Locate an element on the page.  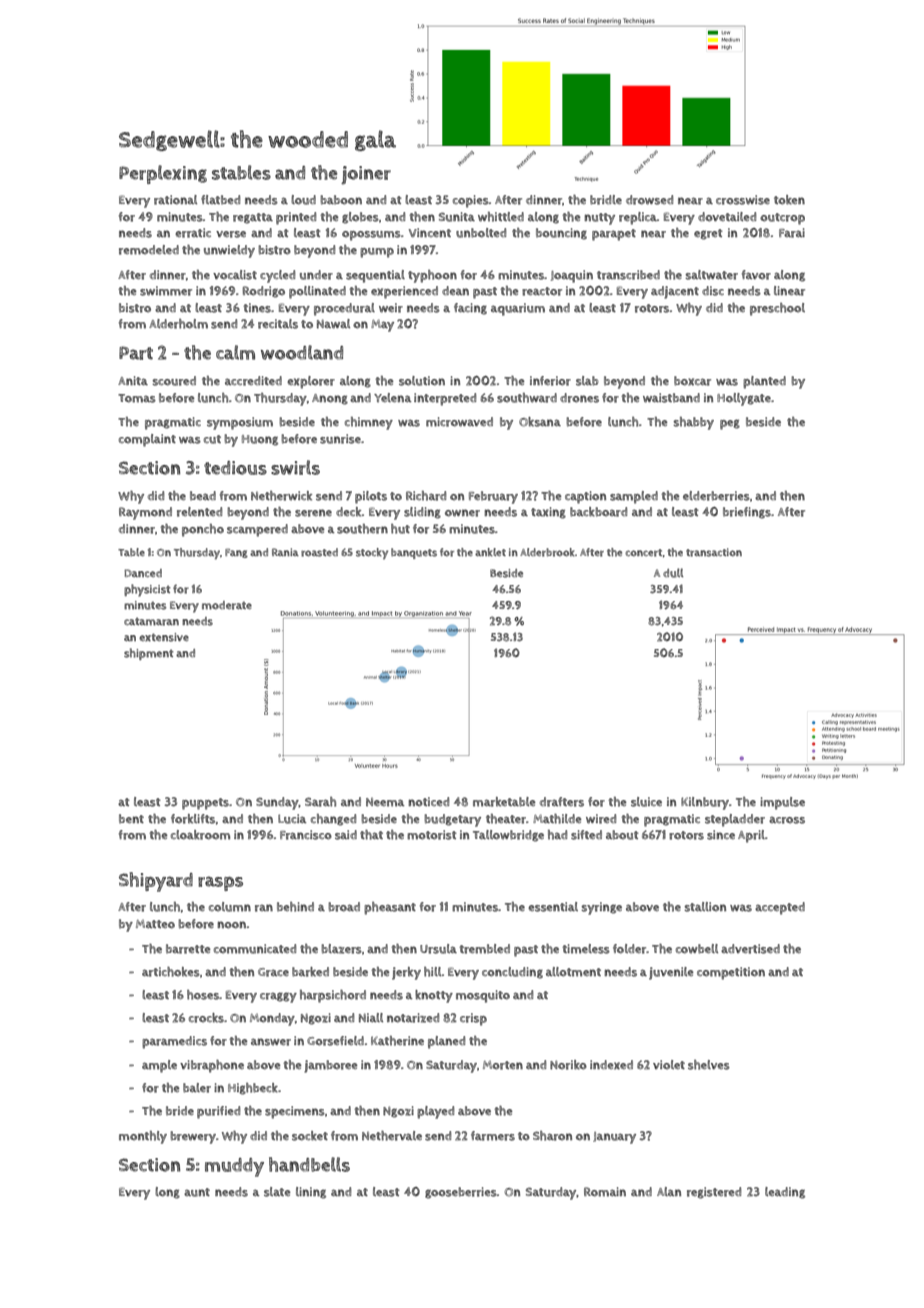
concert is located at coordinates (643, 553).
